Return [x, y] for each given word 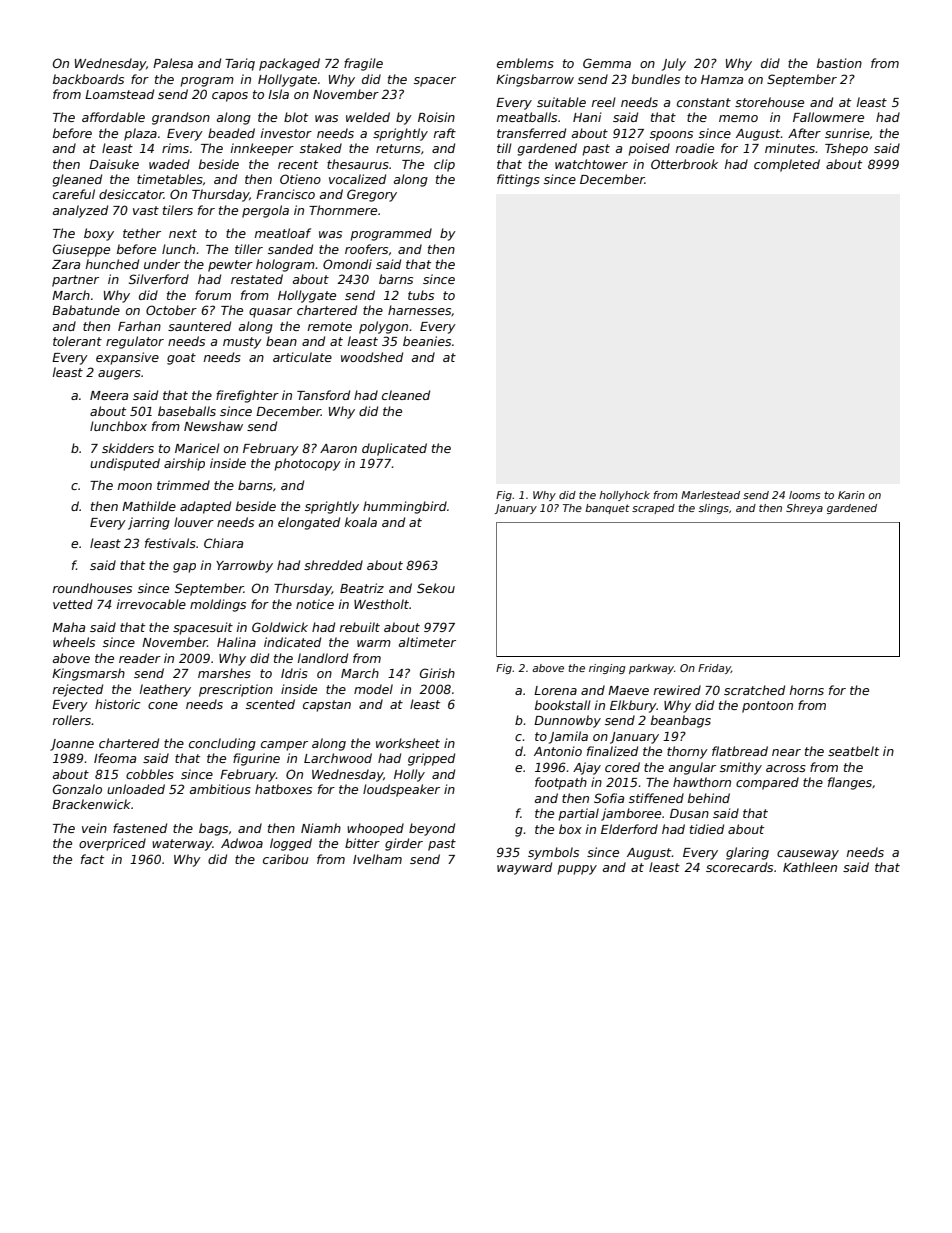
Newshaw [213, 426]
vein [94, 828]
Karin [851, 495]
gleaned [77, 180]
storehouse [769, 102]
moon [135, 486]
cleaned [406, 395]
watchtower [591, 164]
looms [804, 495]
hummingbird [405, 507]
